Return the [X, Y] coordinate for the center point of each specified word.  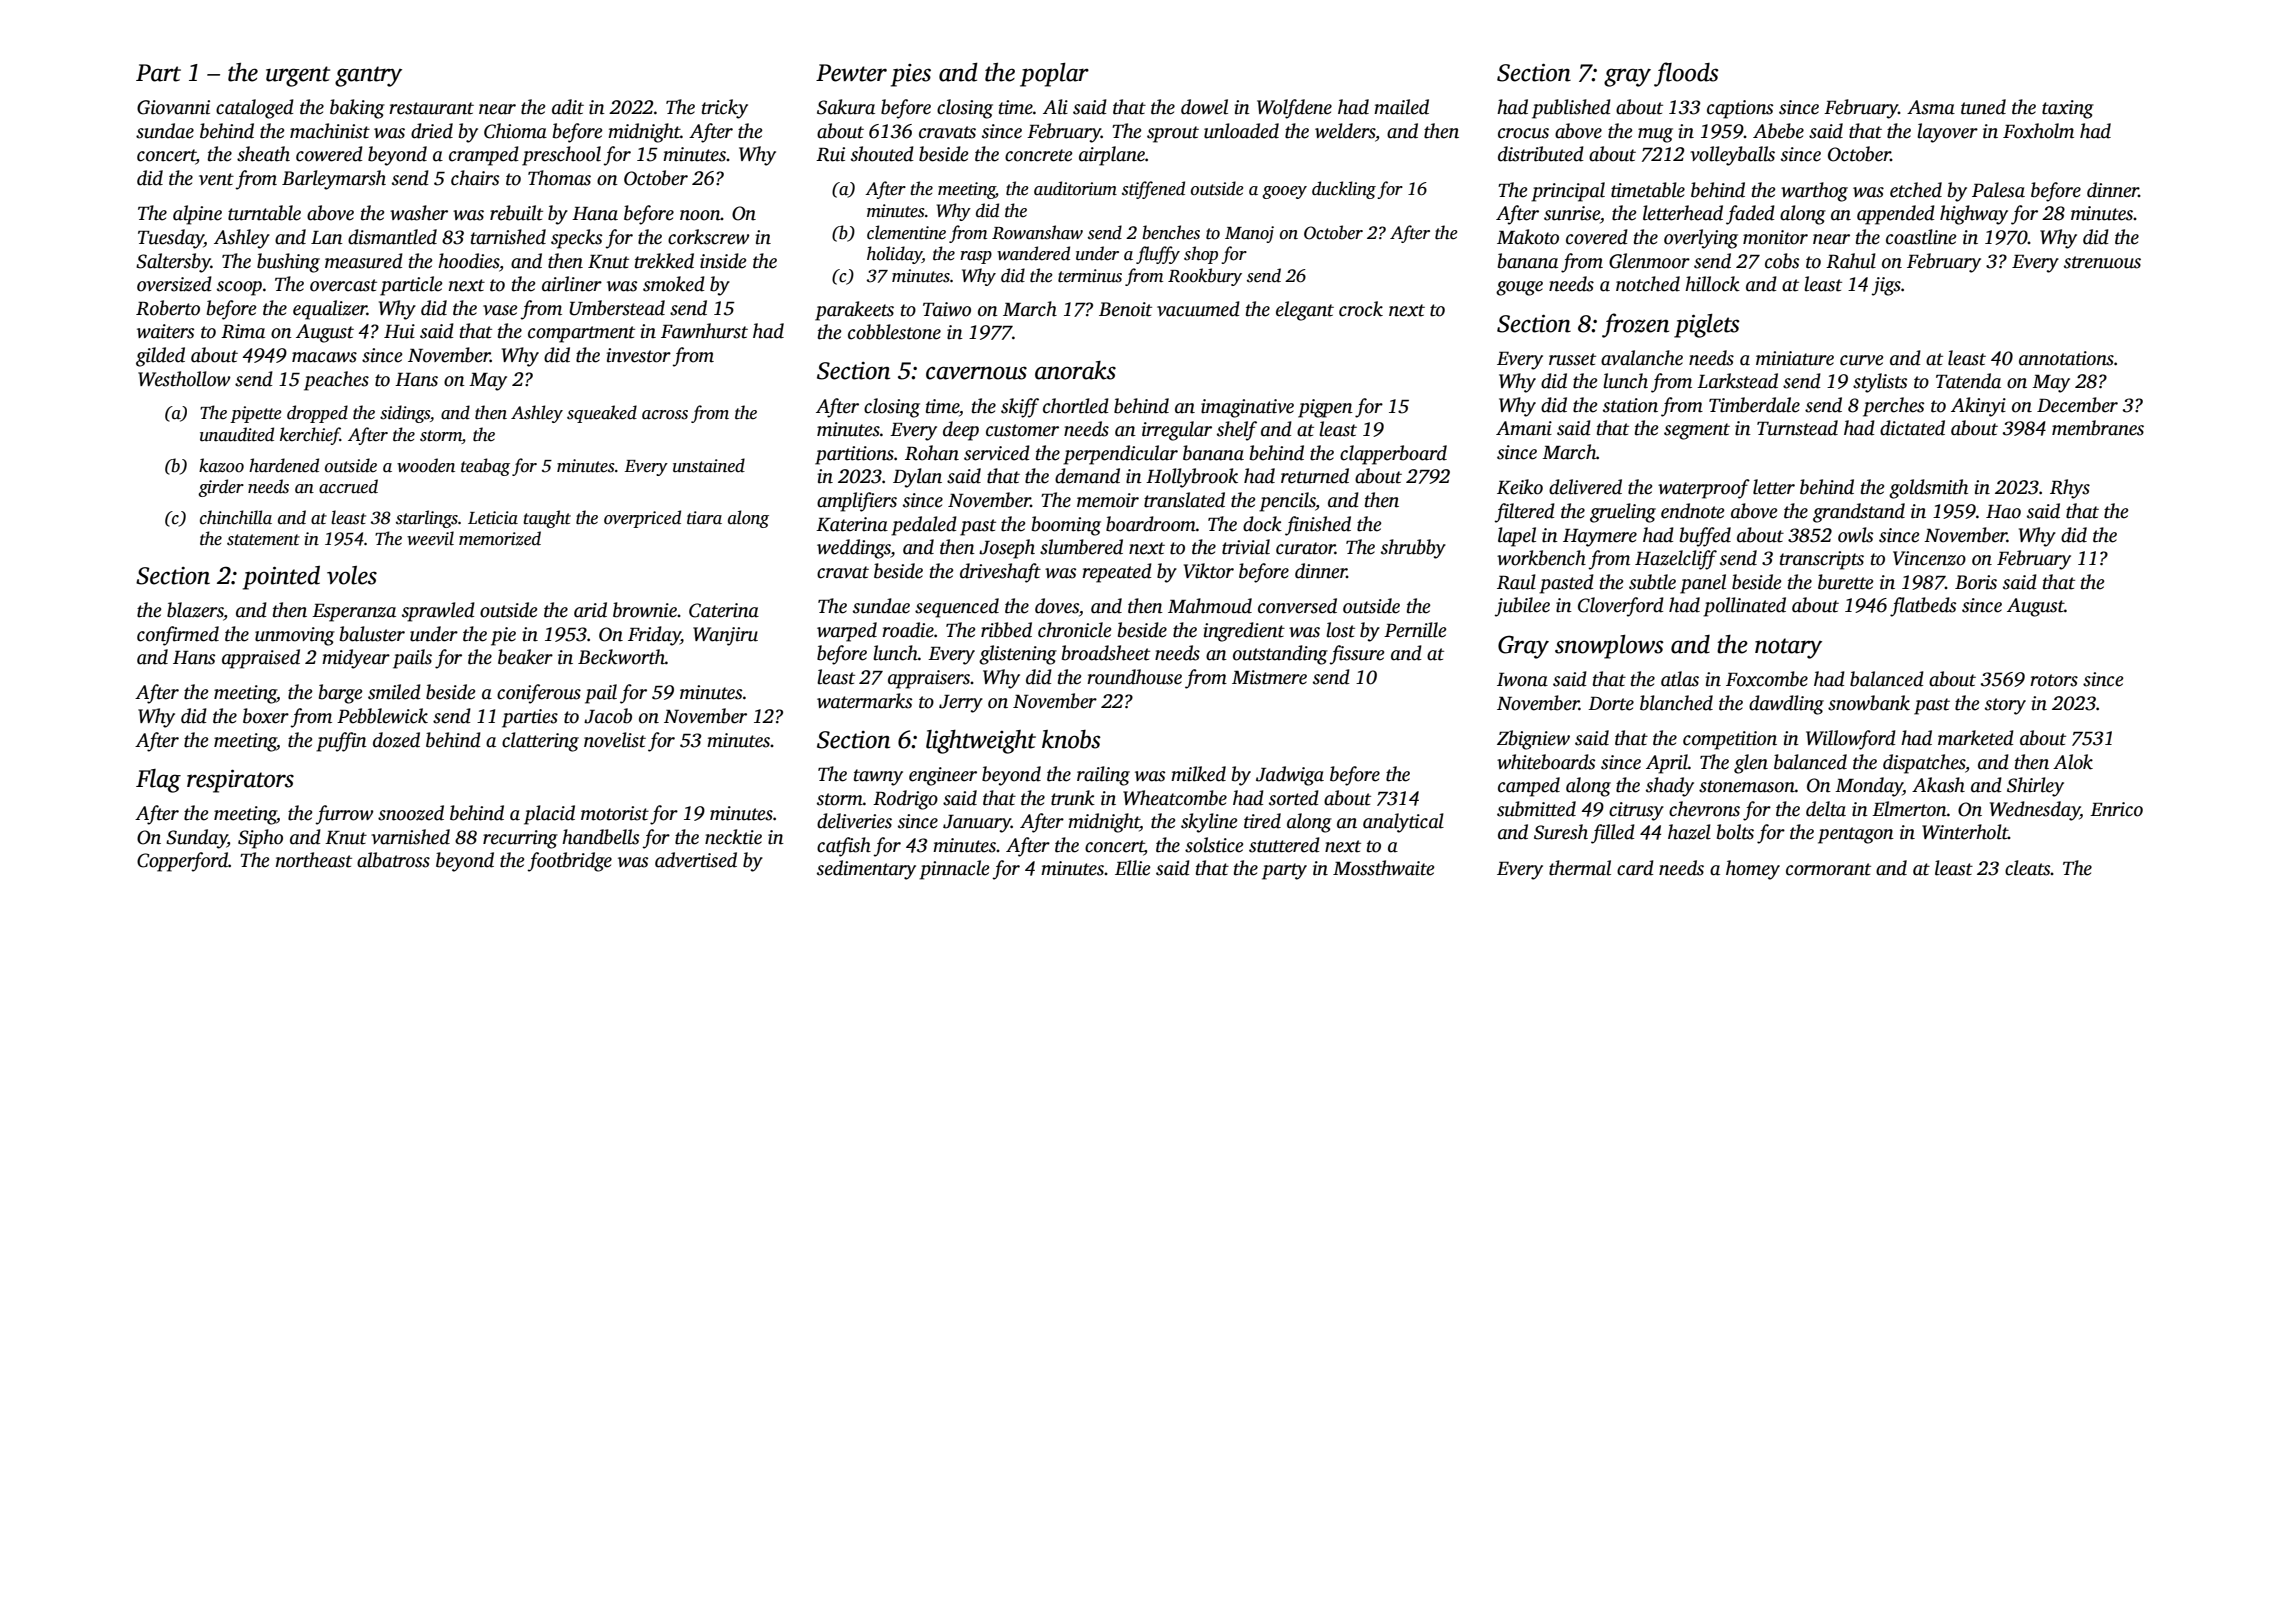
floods [1686, 74]
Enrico [2116, 809]
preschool [561, 156]
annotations [2066, 358]
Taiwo [947, 309]
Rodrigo [905, 800]
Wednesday [2035, 811]
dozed [396, 740]
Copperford [183, 862]
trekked [664, 261]
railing [1103, 776]
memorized [500, 538]
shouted [882, 154]
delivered [1585, 487]
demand [1087, 476]
